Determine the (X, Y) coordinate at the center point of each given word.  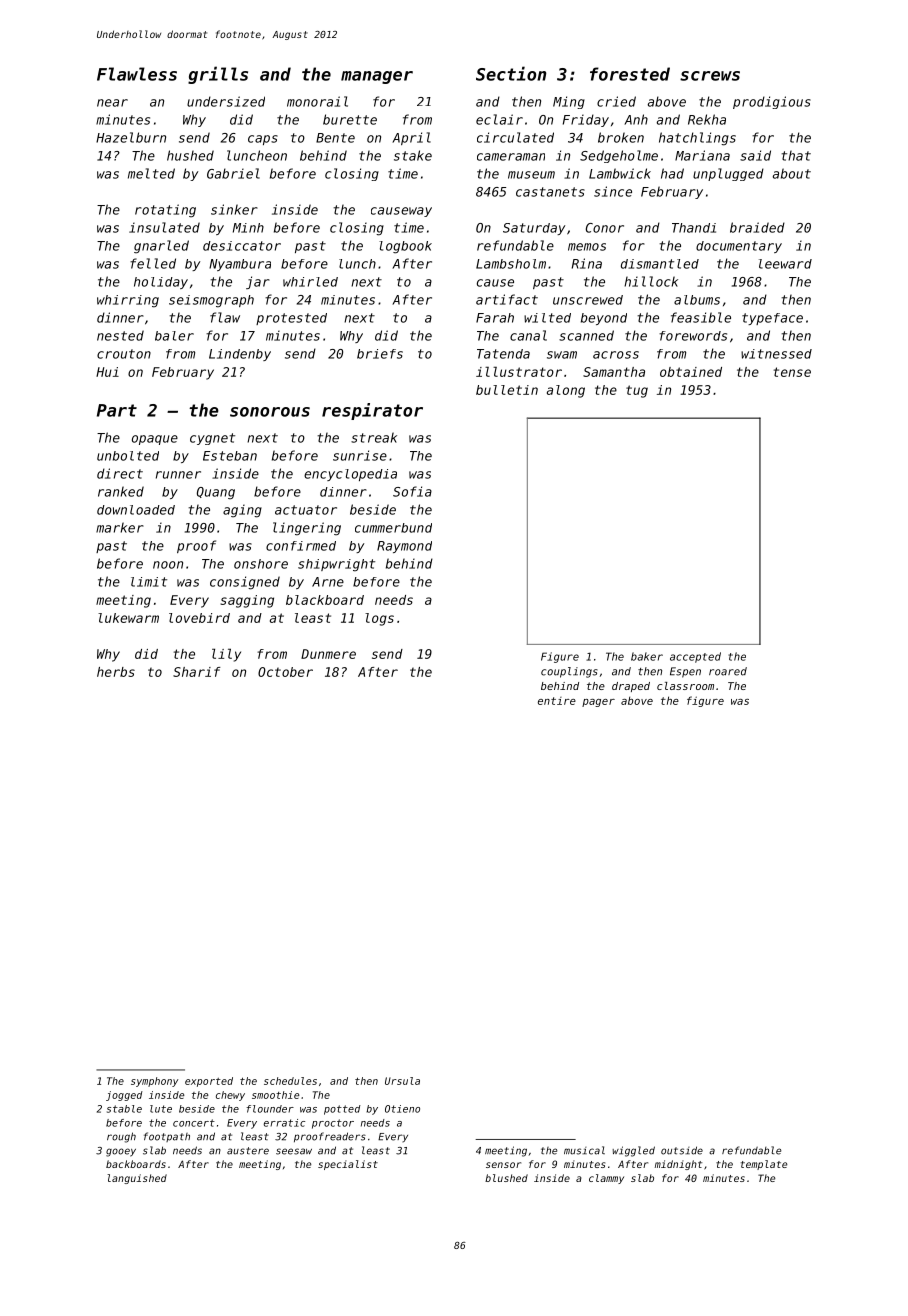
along (566, 391)
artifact (507, 299)
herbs (116, 672)
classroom (685, 686)
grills (218, 75)
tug (637, 391)
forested (630, 74)
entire (557, 701)
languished (137, 1179)
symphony (154, 1082)
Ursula (402, 1081)
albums (697, 300)
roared (728, 671)
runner (178, 475)
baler (174, 336)
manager (377, 77)
